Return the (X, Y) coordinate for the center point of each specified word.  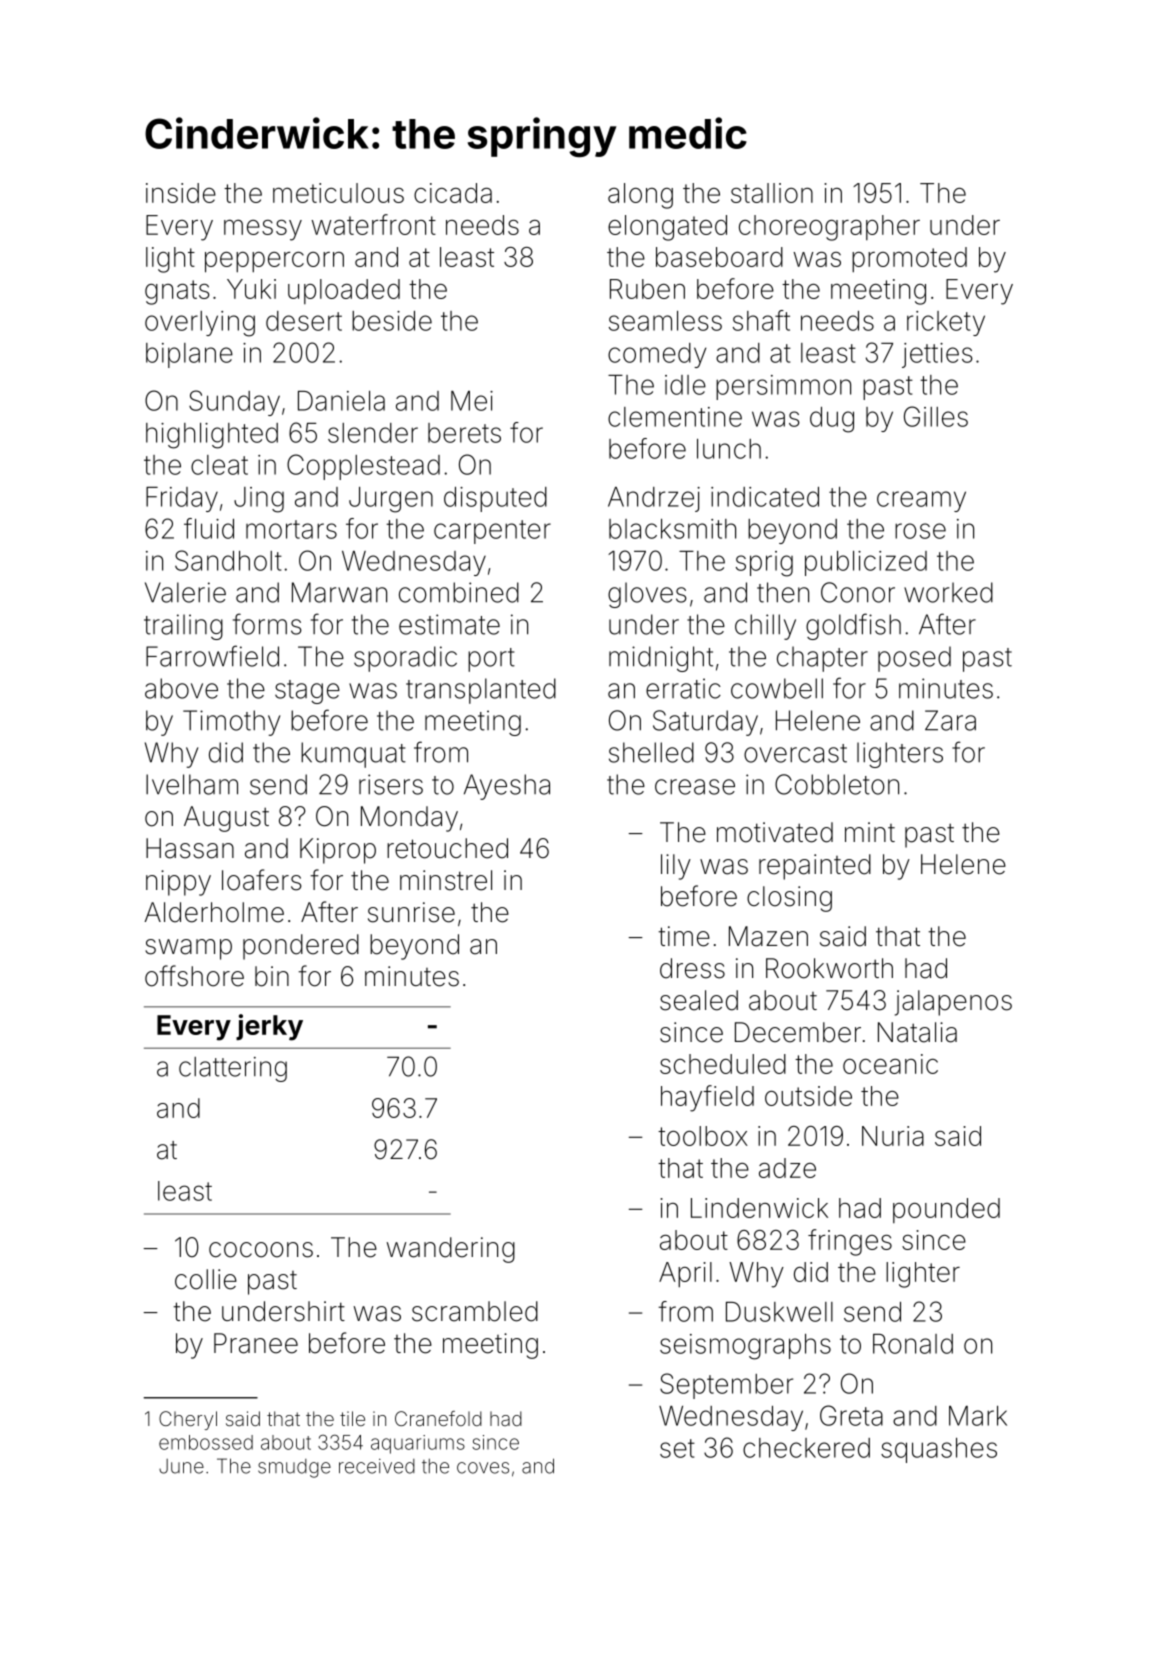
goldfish (853, 626)
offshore (194, 976)
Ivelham (192, 784)
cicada (453, 193)
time (684, 936)
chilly (765, 627)
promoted (909, 260)
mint (870, 832)
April (685, 1275)
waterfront (374, 224)
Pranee (256, 1343)
